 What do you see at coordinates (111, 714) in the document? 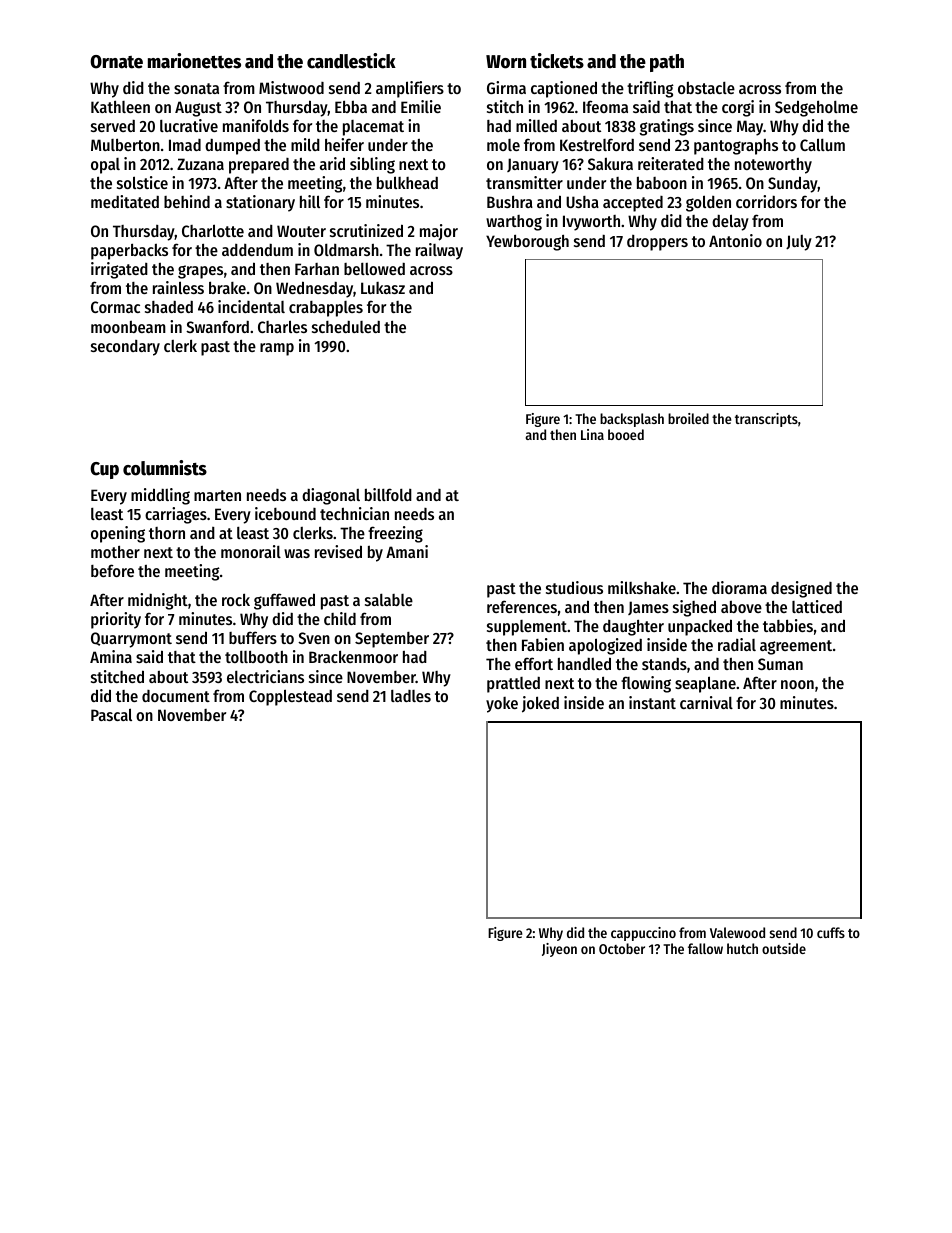
I see `Pascal` at bounding box center [111, 714].
